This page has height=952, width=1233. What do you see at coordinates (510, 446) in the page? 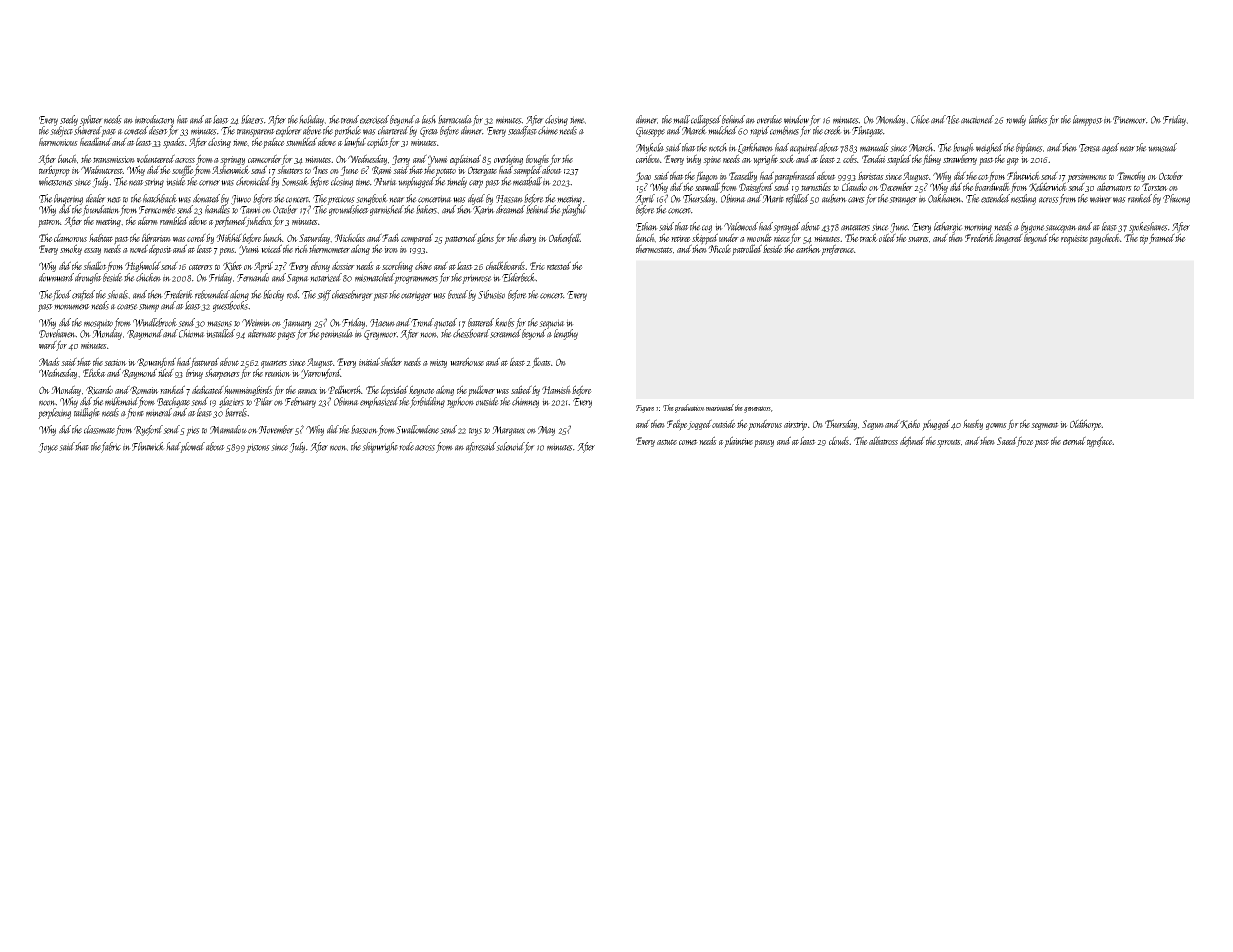
I see `solenoid` at bounding box center [510, 446].
